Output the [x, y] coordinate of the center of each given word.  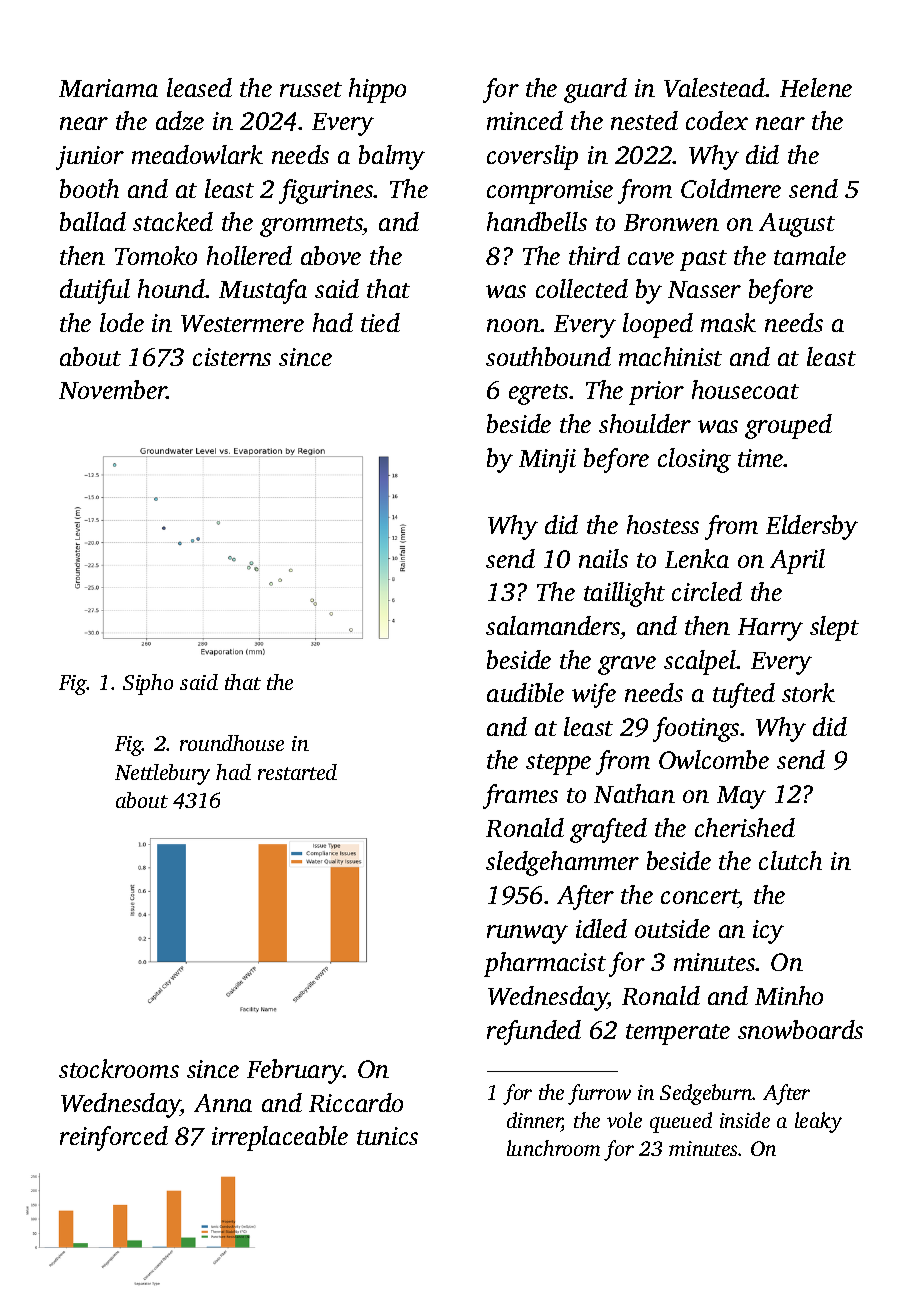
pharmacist [545, 964]
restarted [297, 772]
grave [627, 665]
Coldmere [731, 188]
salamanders [553, 625]
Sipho [148, 684]
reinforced [114, 1138]
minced [525, 120]
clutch [790, 860]
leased [199, 87]
